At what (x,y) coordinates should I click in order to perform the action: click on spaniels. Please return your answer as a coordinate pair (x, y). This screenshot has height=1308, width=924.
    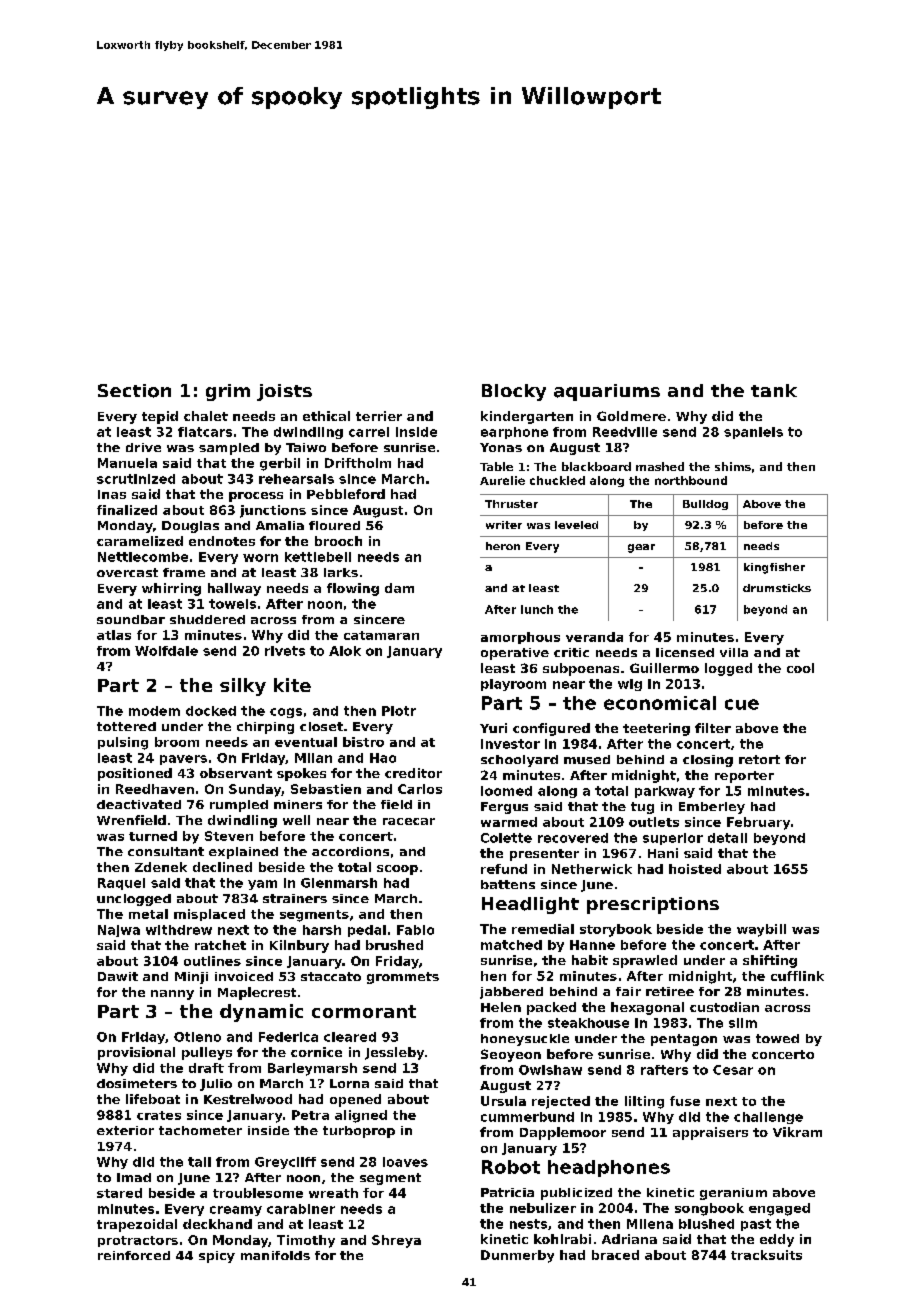
    Looking at the image, I should click on (753, 433).
